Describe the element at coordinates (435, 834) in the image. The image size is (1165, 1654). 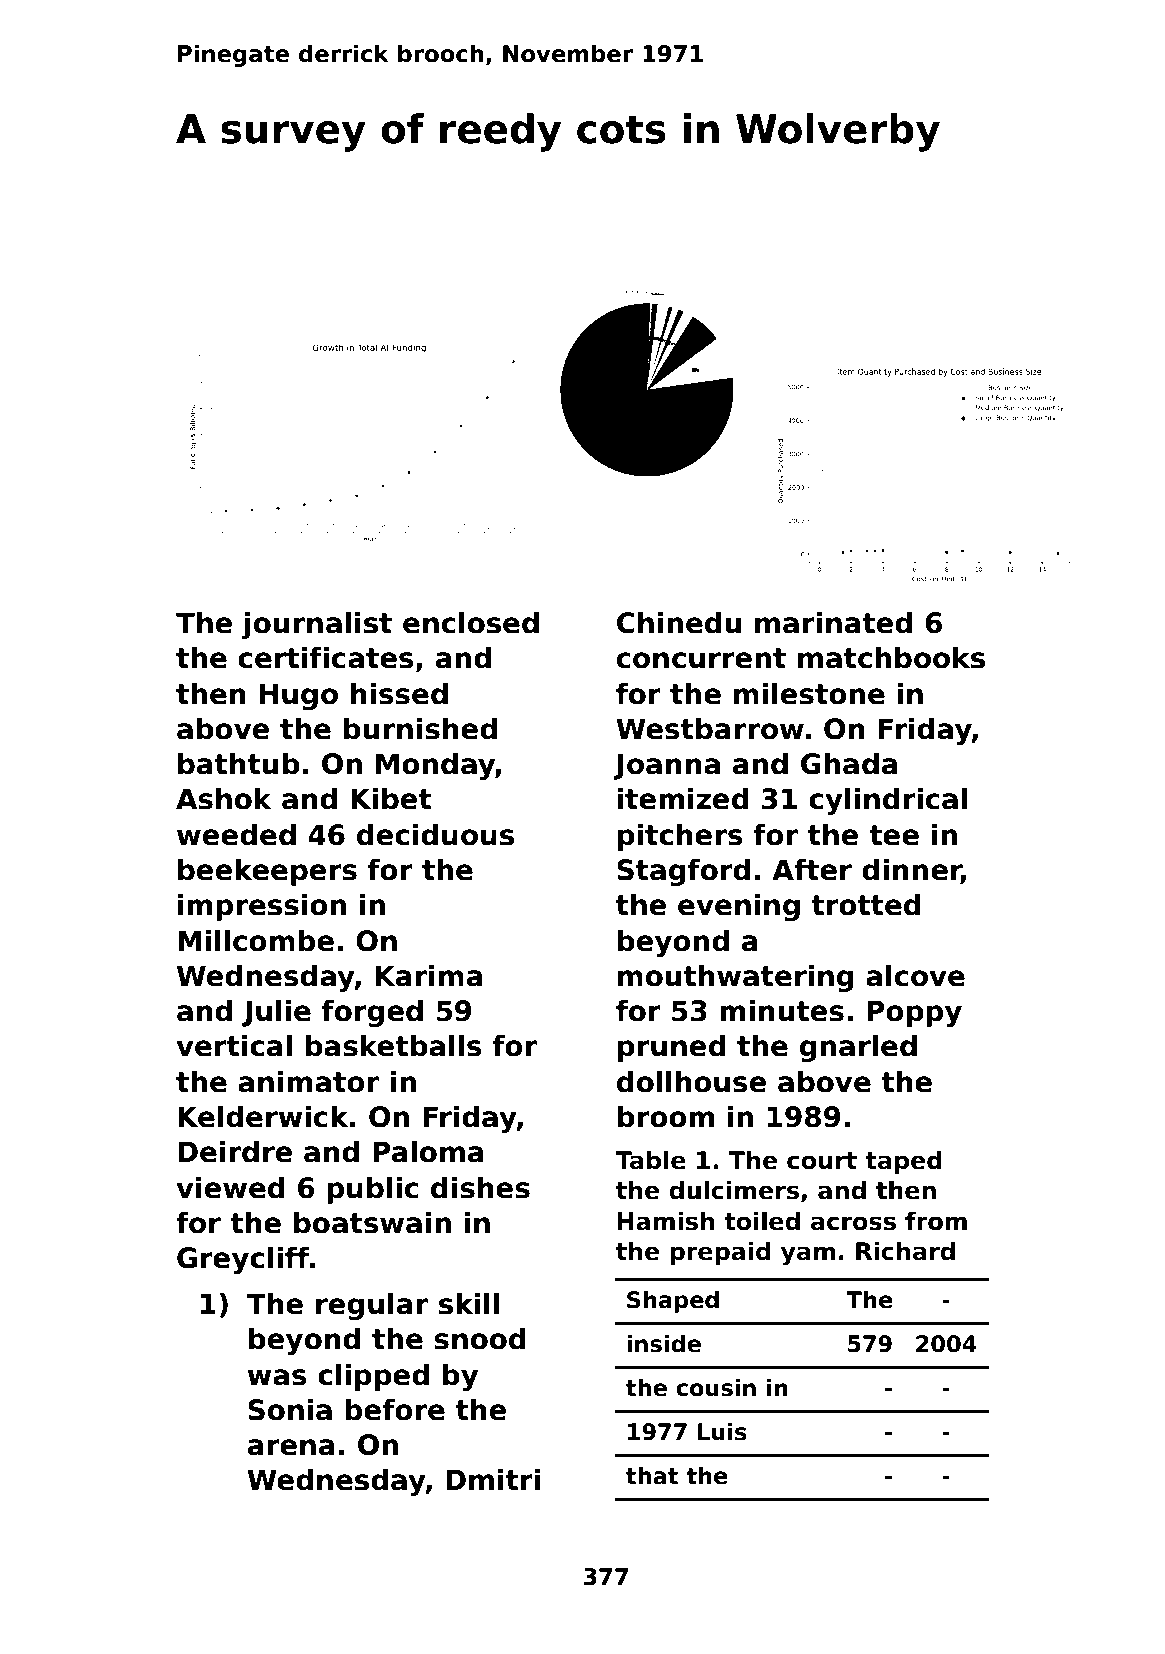
I see `deciduous` at that location.
